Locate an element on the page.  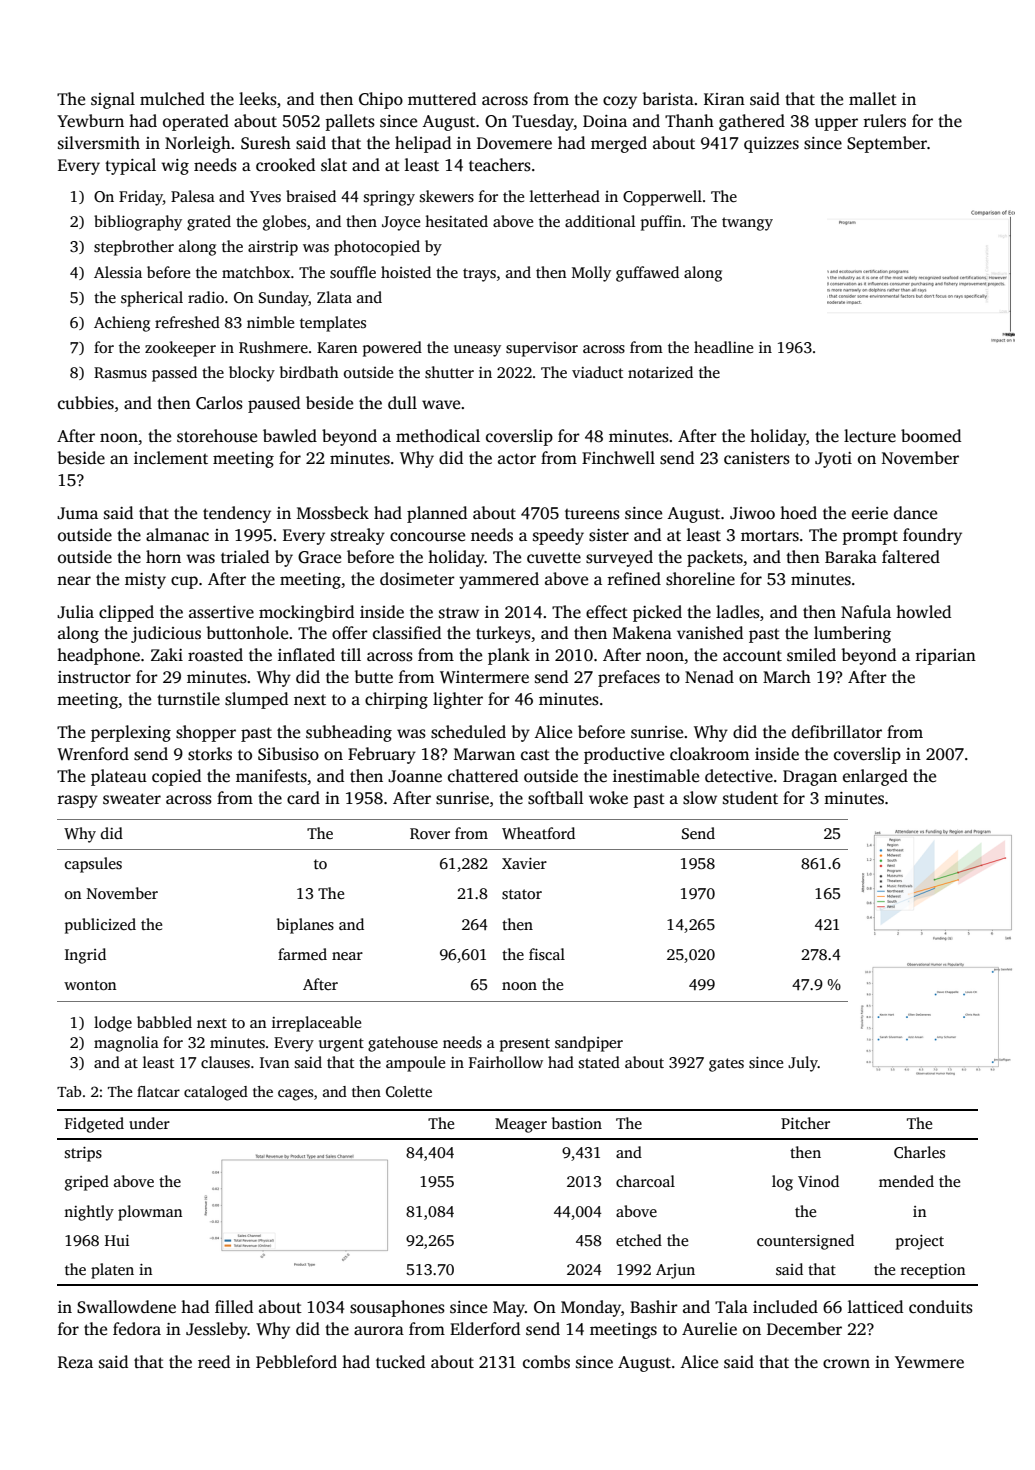
fiscal is located at coordinates (547, 954).
